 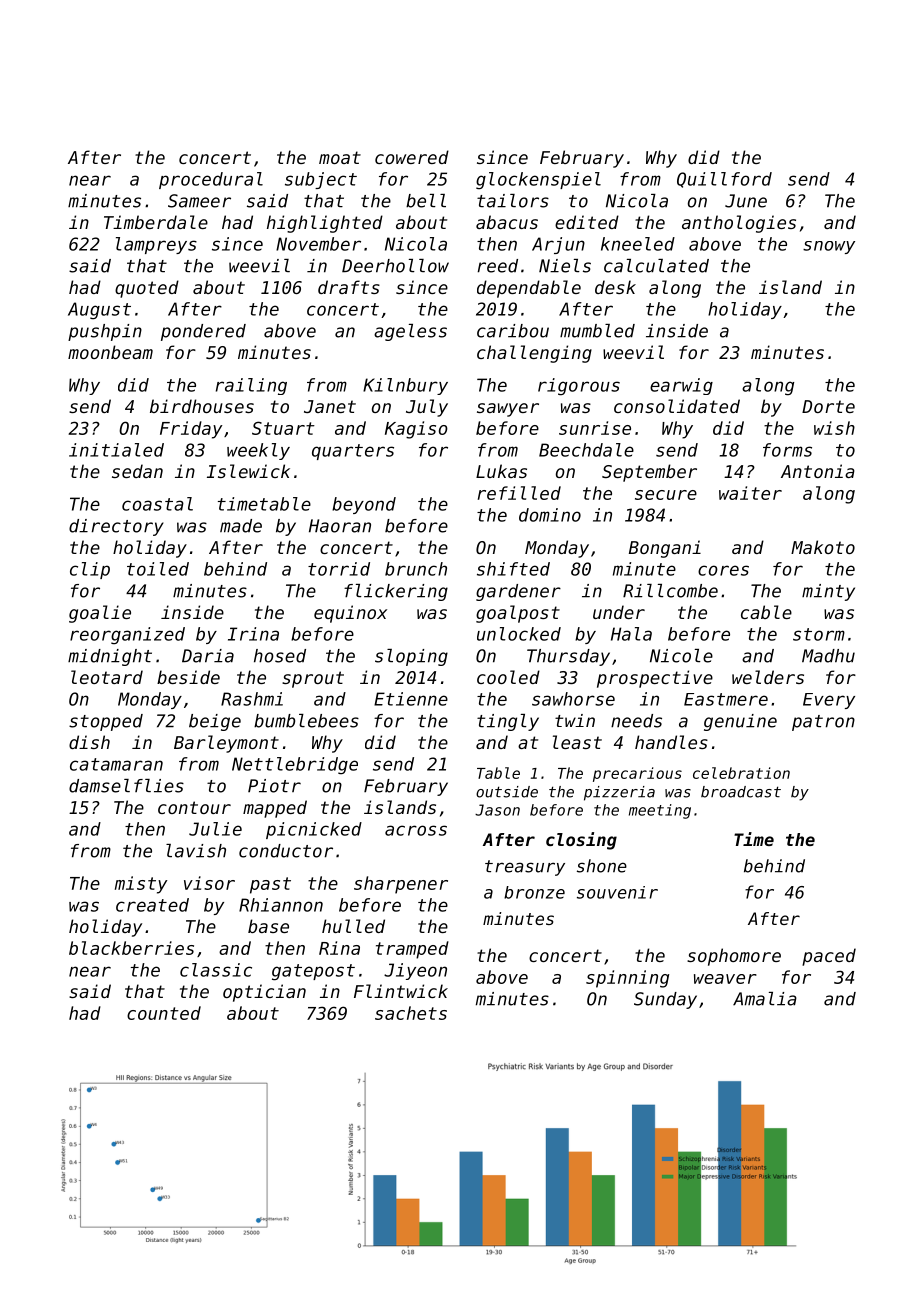 What do you see at coordinates (828, 592) in the screenshot?
I see `minty` at bounding box center [828, 592].
